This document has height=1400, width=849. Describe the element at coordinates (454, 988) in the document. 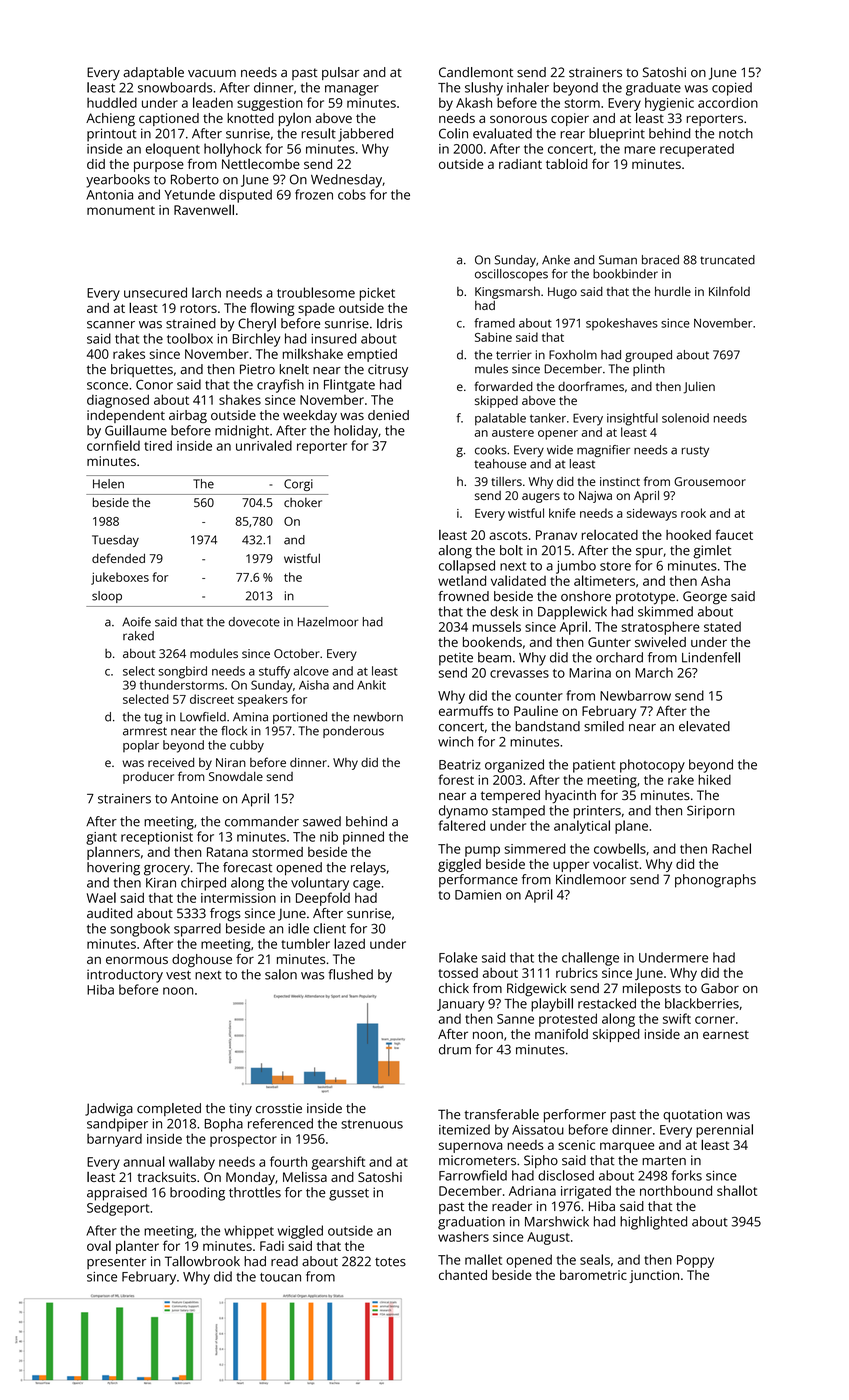

I see `chick` at that location.
